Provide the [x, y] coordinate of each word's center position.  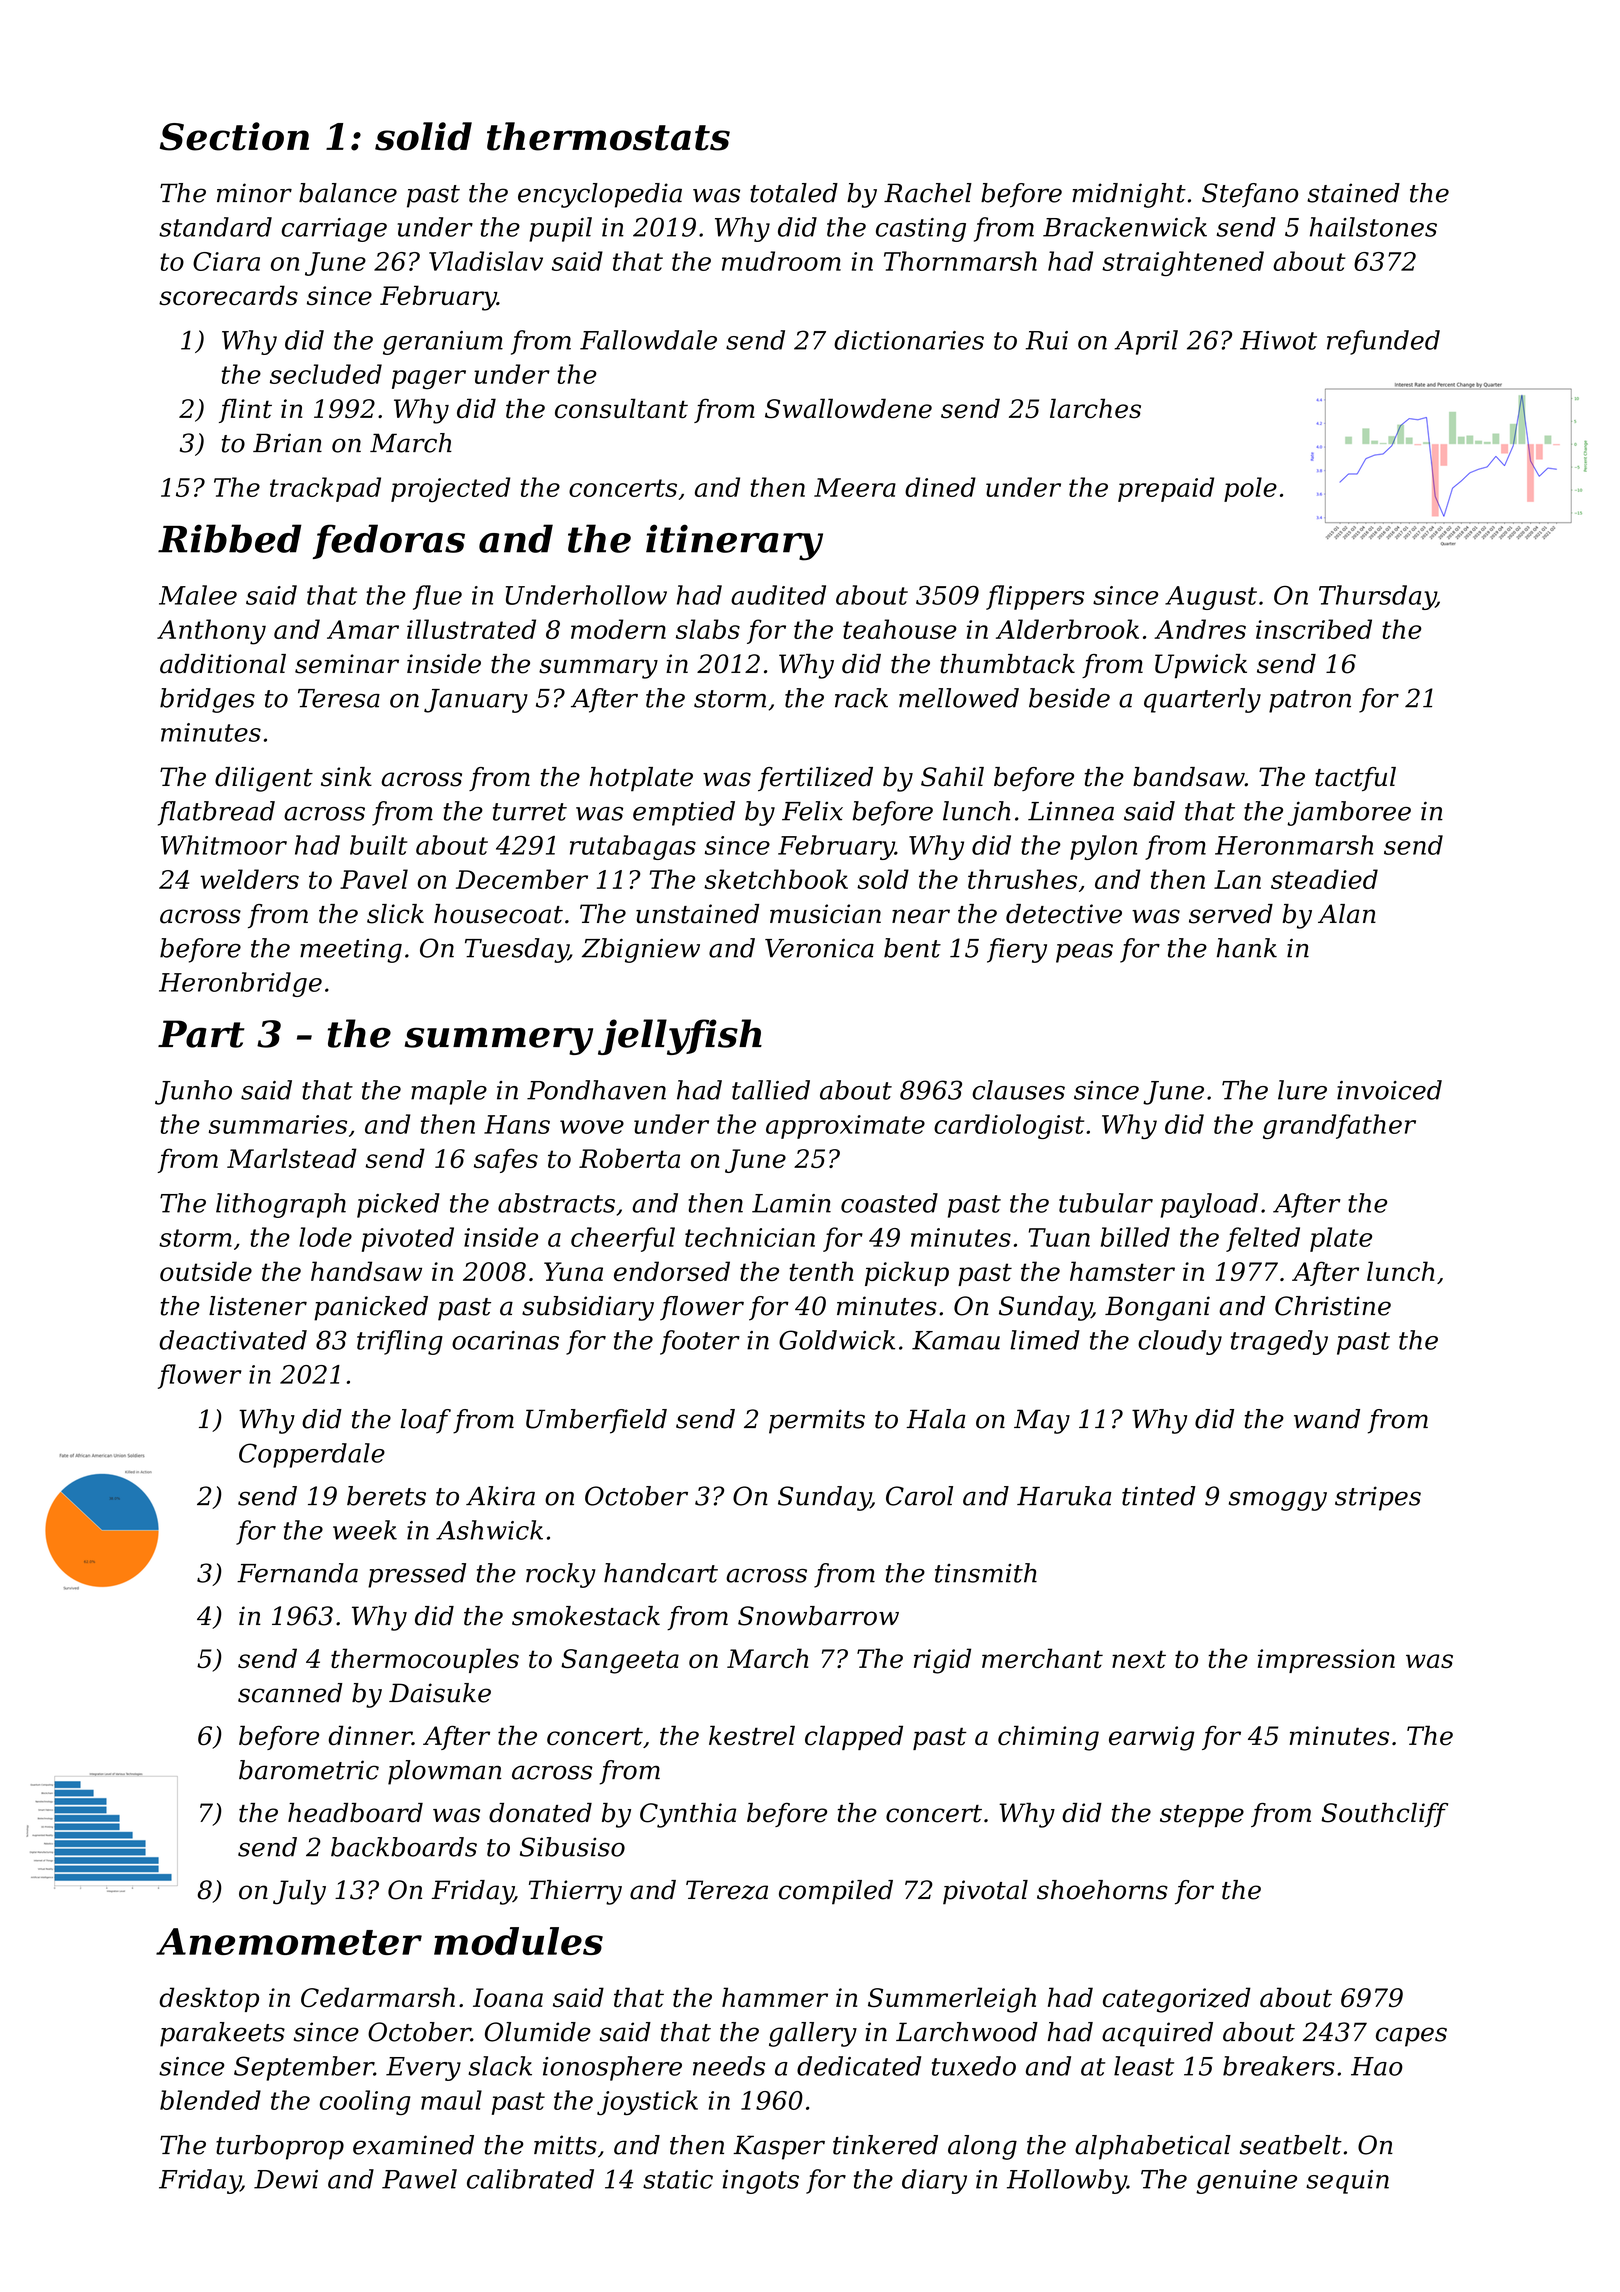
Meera [855, 487]
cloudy [1180, 1342]
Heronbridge [240, 984]
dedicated [859, 2066]
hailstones [1373, 227]
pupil [560, 229]
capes [1411, 2037]
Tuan [1059, 1237]
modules [518, 1941]
